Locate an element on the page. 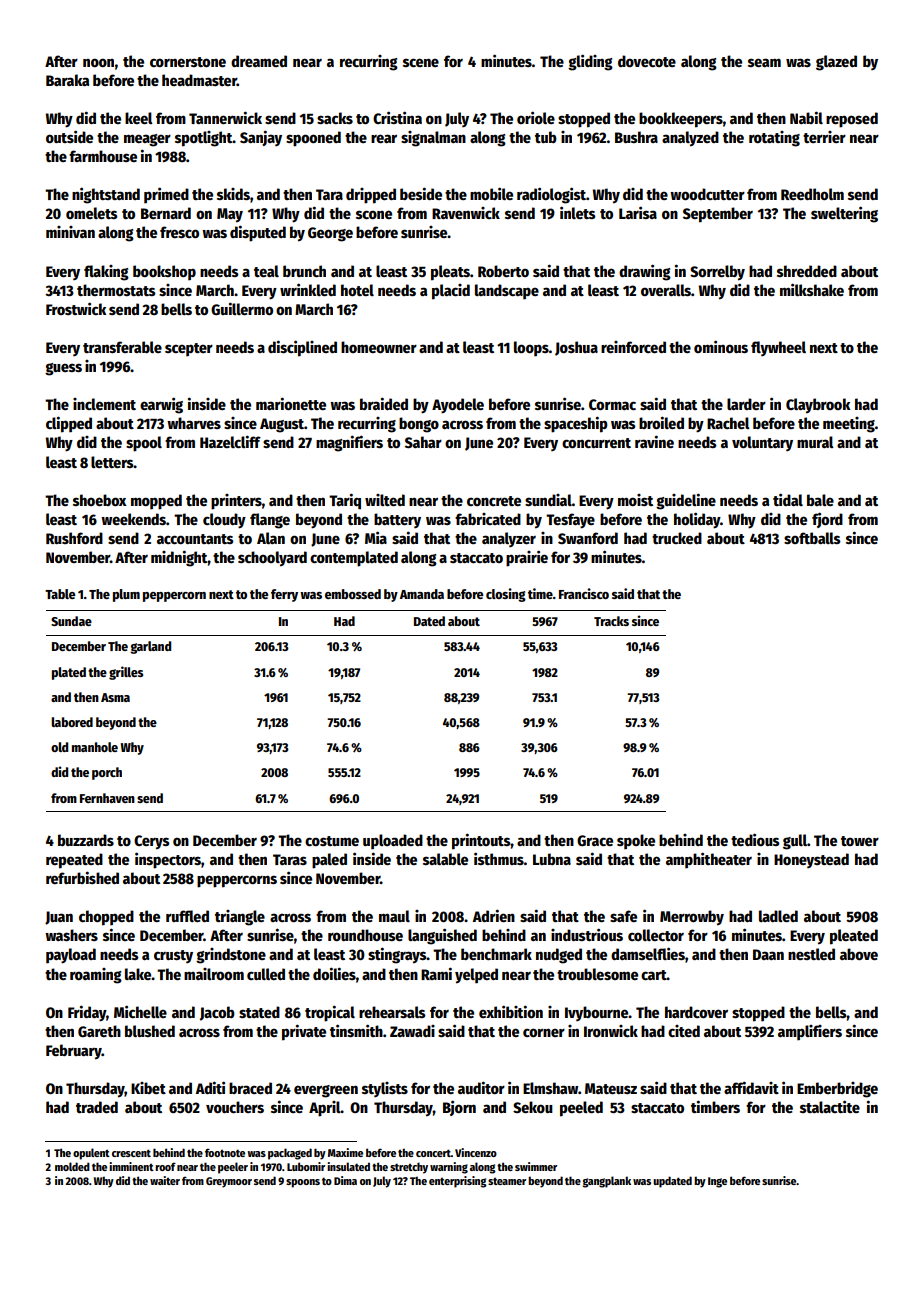  gliding is located at coordinates (590, 62).
